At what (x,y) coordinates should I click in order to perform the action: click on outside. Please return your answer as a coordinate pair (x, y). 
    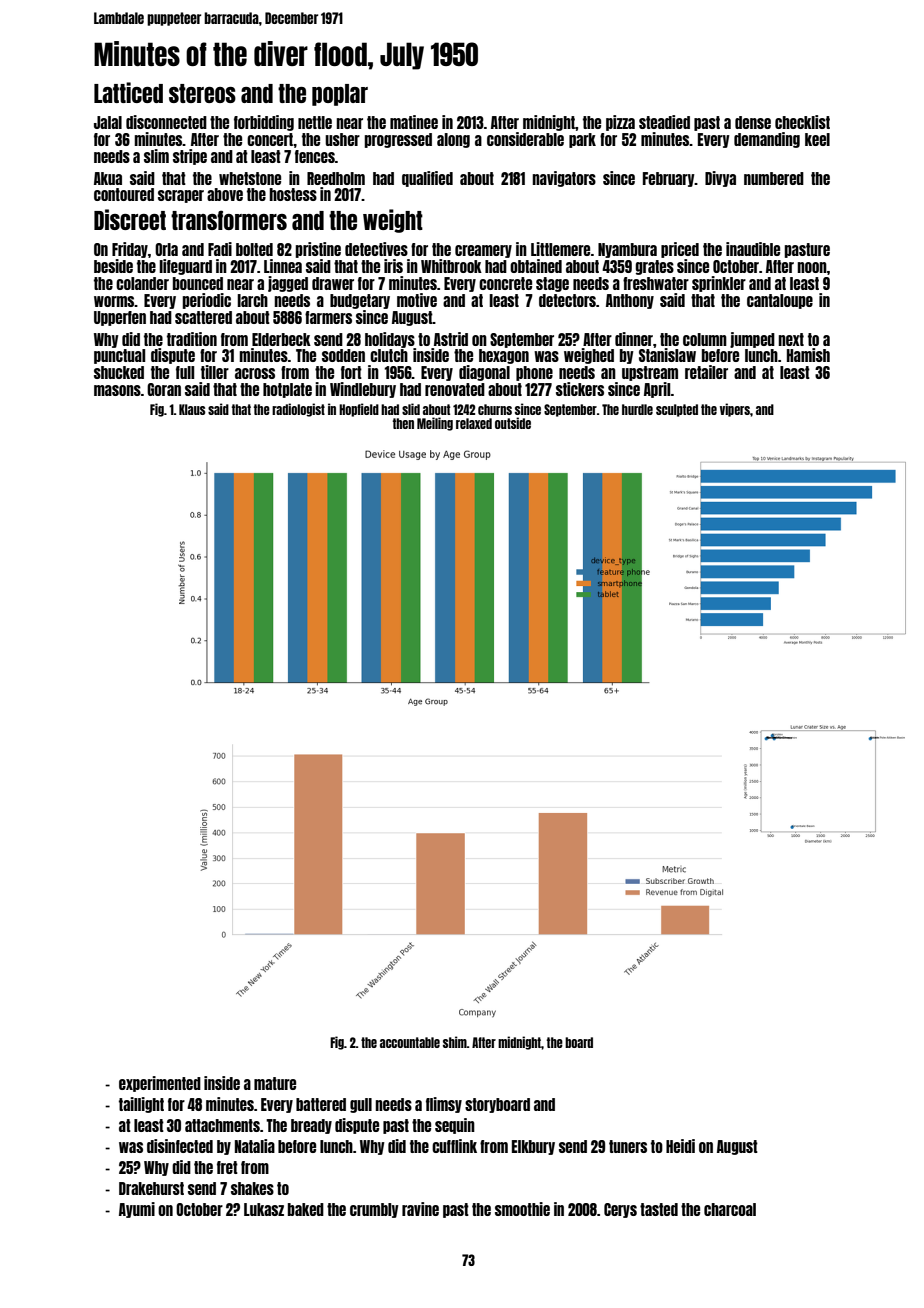
    Looking at the image, I should click on (513, 423).
